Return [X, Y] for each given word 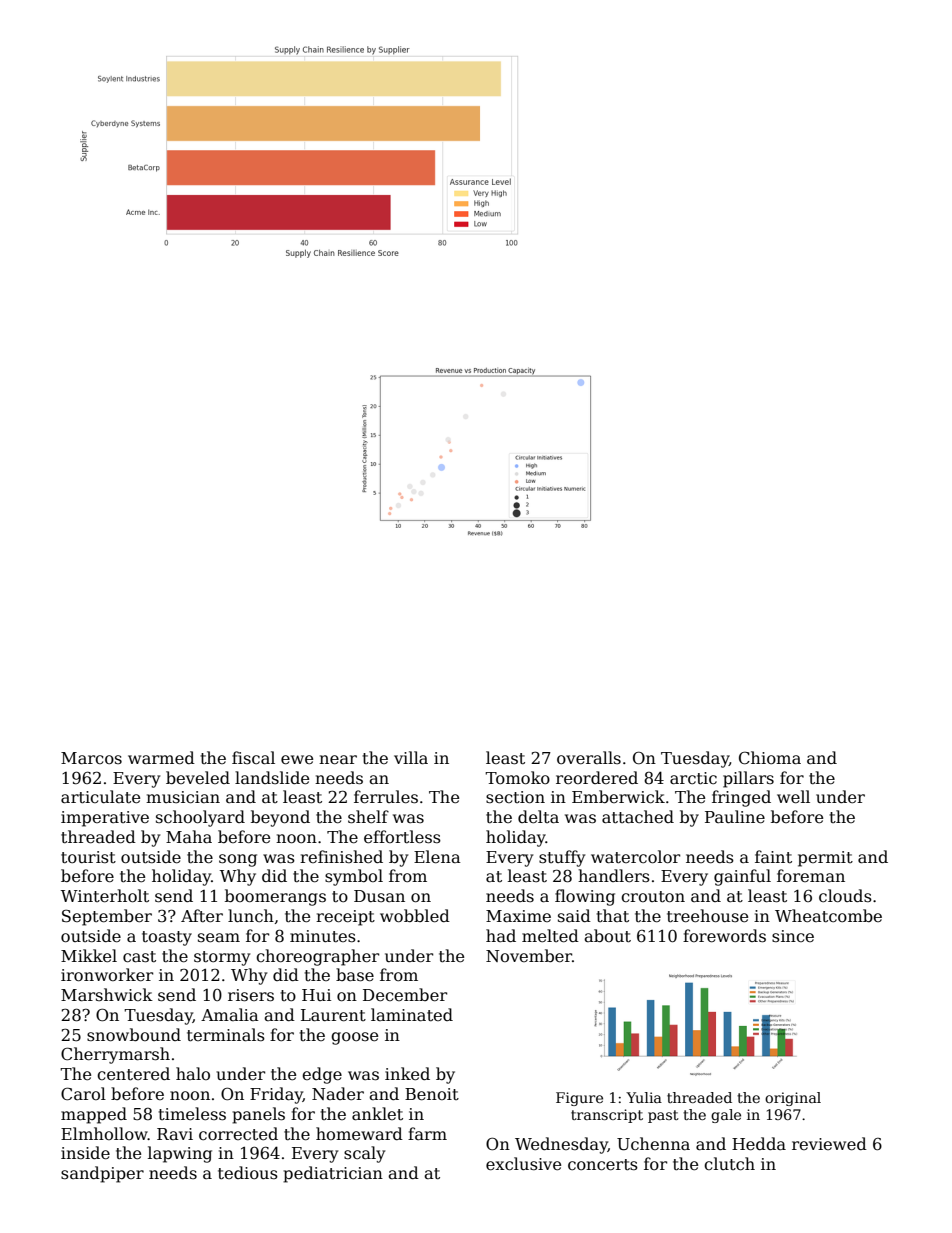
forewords [724, 936]
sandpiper [102, 1174]
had [501, 935]
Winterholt [104, 896]
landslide [272, 778]
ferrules [386, 797]
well [793, 797]
